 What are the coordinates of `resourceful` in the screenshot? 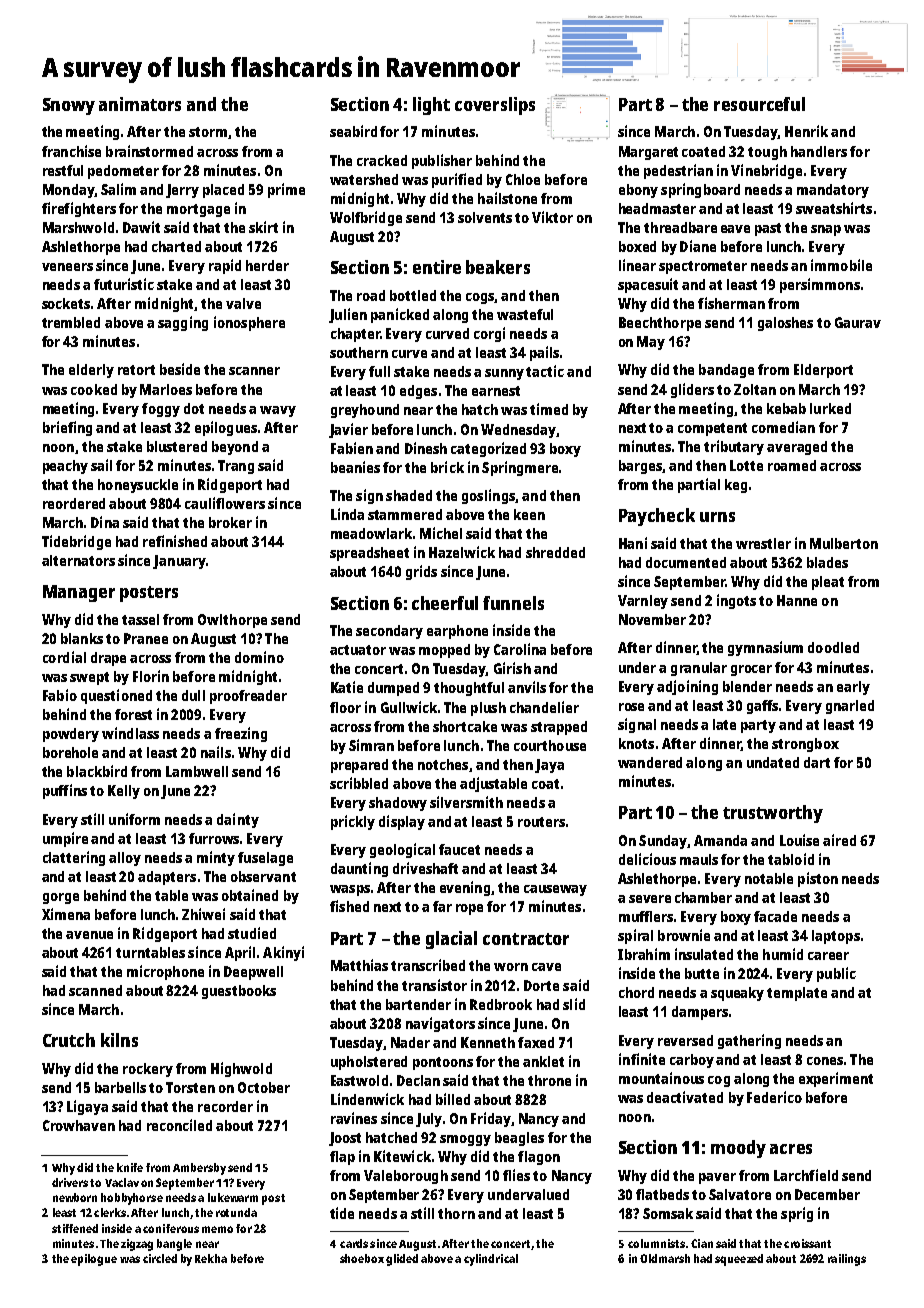 It's located at (759, 104).
